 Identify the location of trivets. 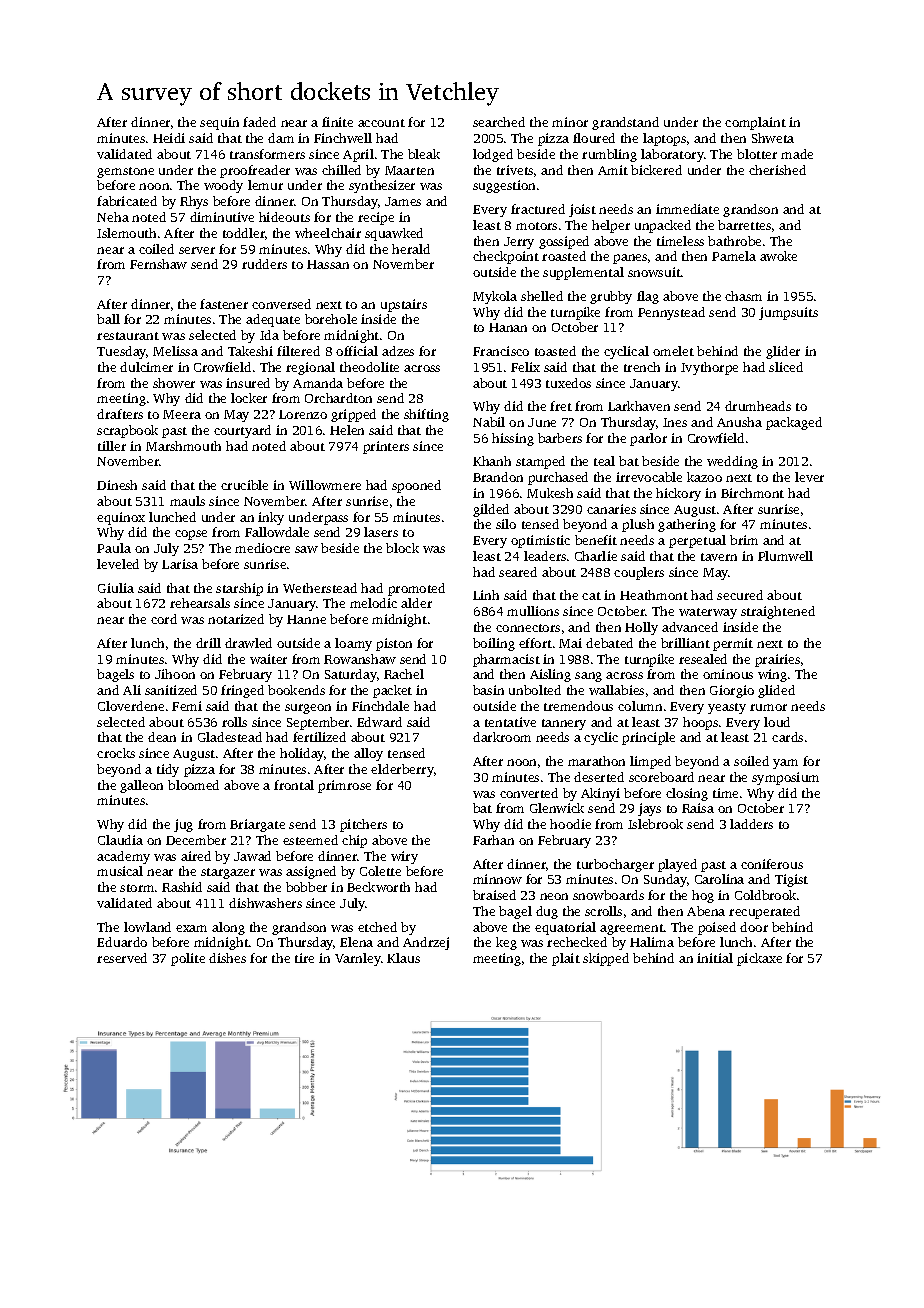
(515, 170).
